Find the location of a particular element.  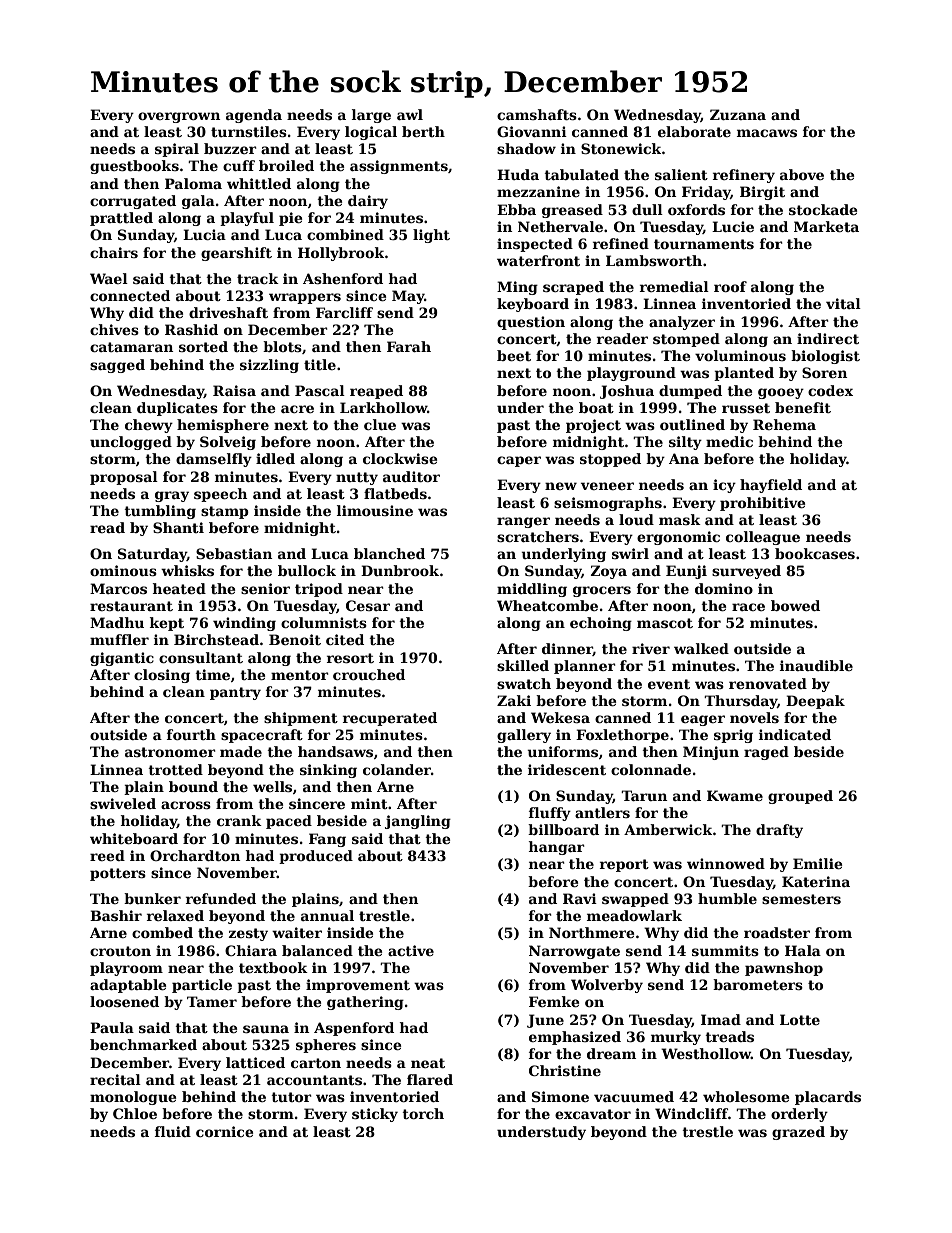

tumbling is located at coordinates (160, 512).
